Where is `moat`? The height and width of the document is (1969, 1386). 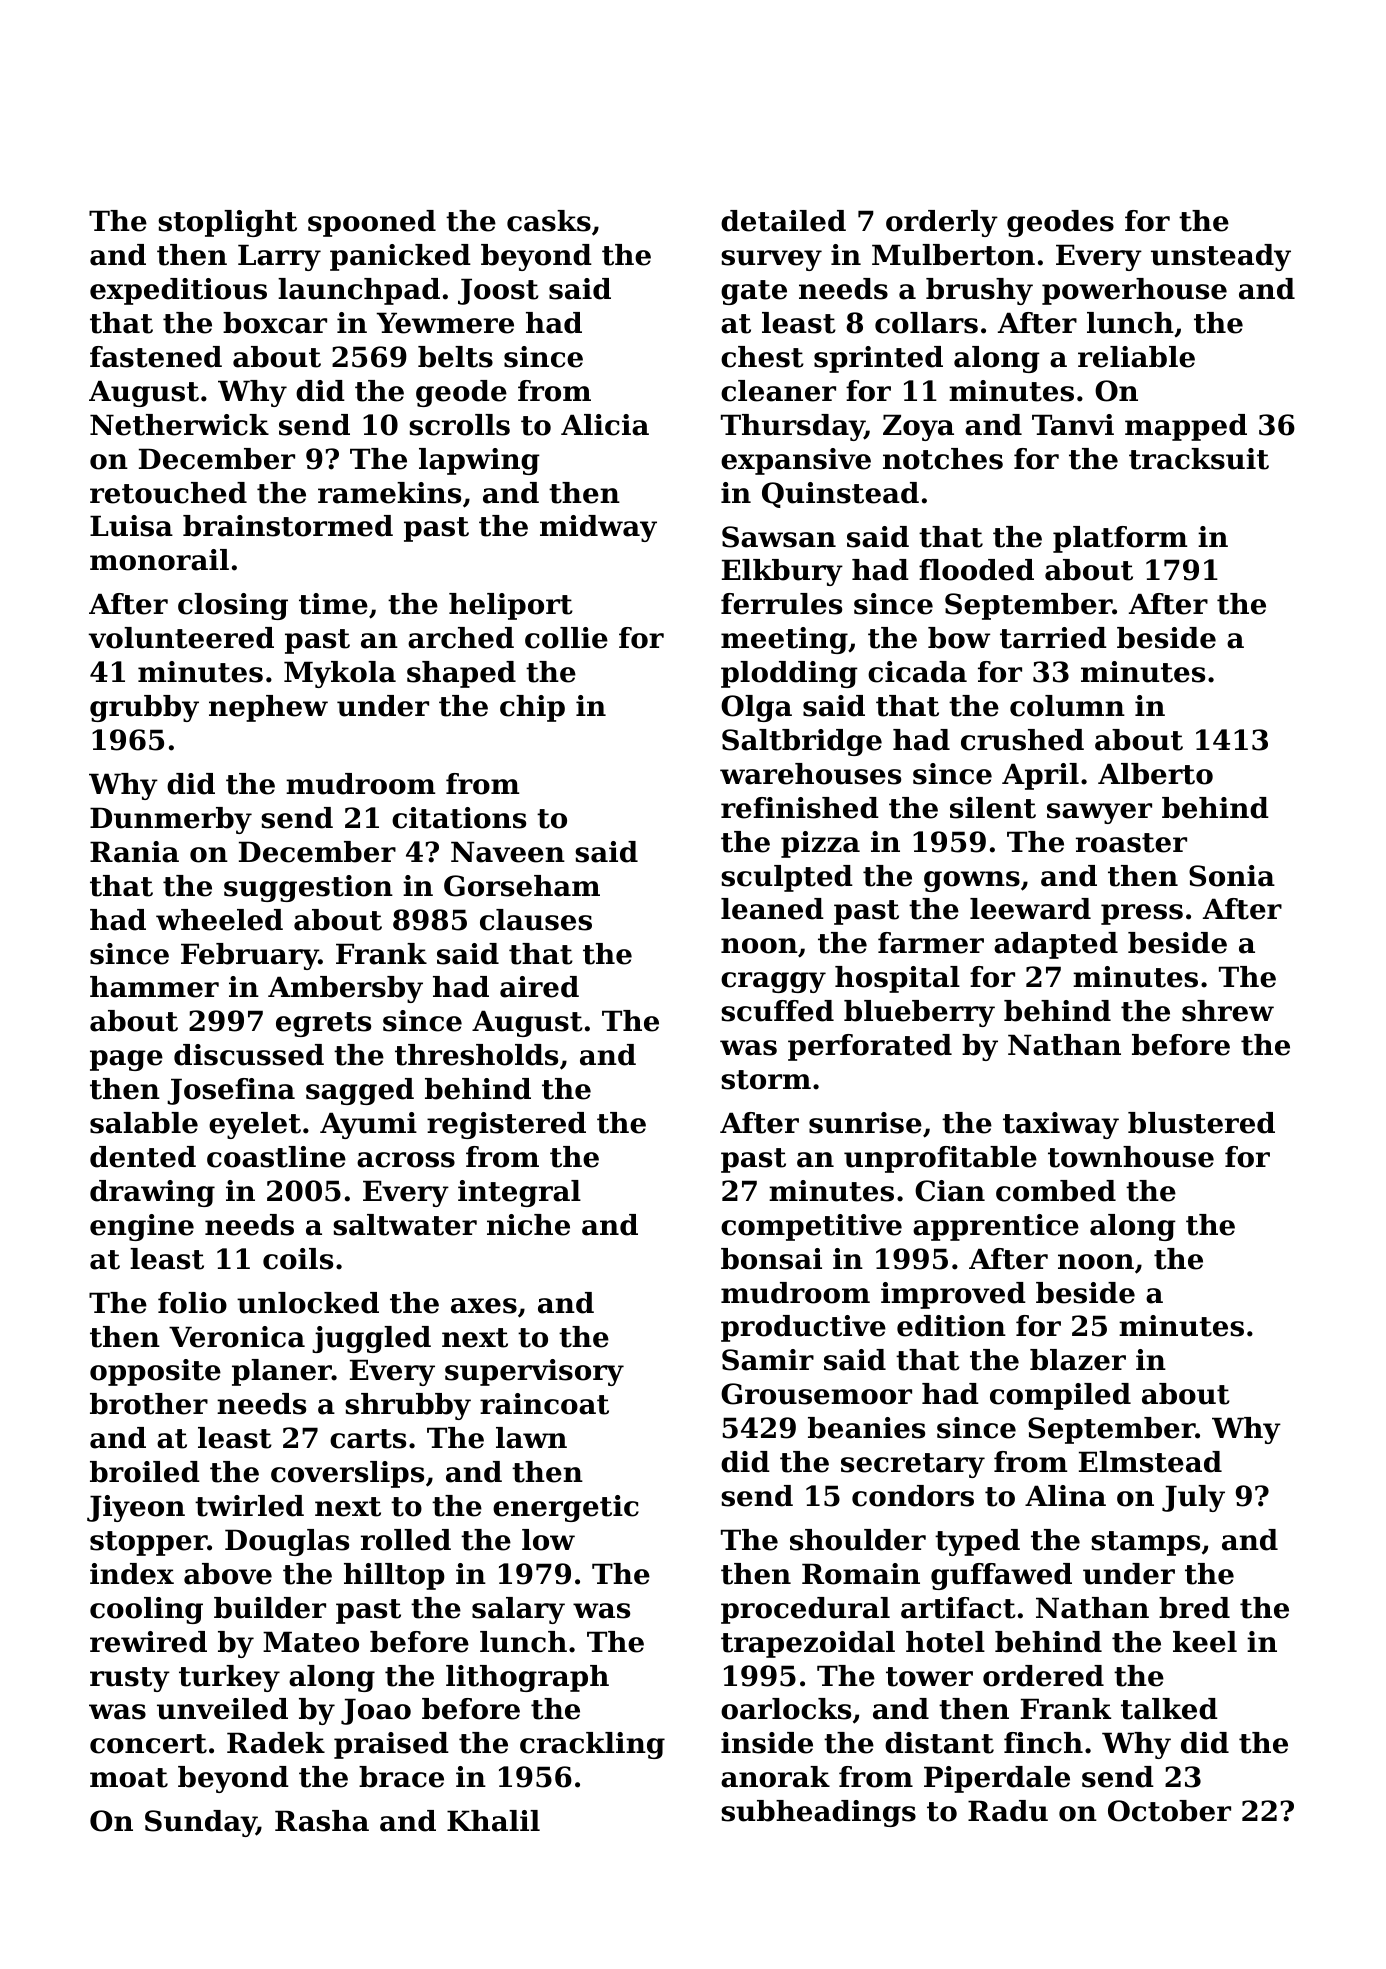
moat is located at coordinates (129, 1778).
